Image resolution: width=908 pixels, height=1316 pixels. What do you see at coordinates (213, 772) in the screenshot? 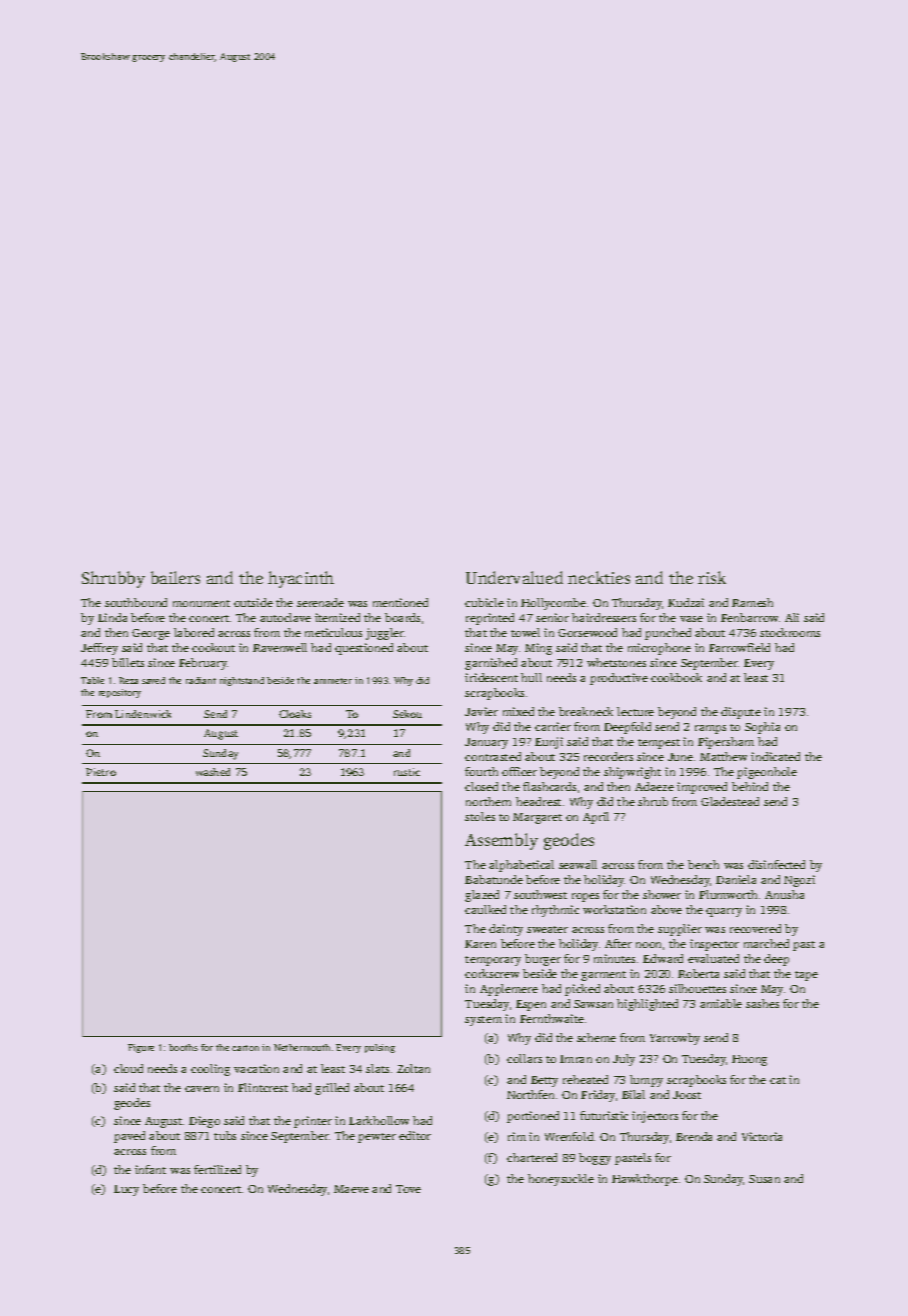
I see `washed` at bounding box center [213, 772].
